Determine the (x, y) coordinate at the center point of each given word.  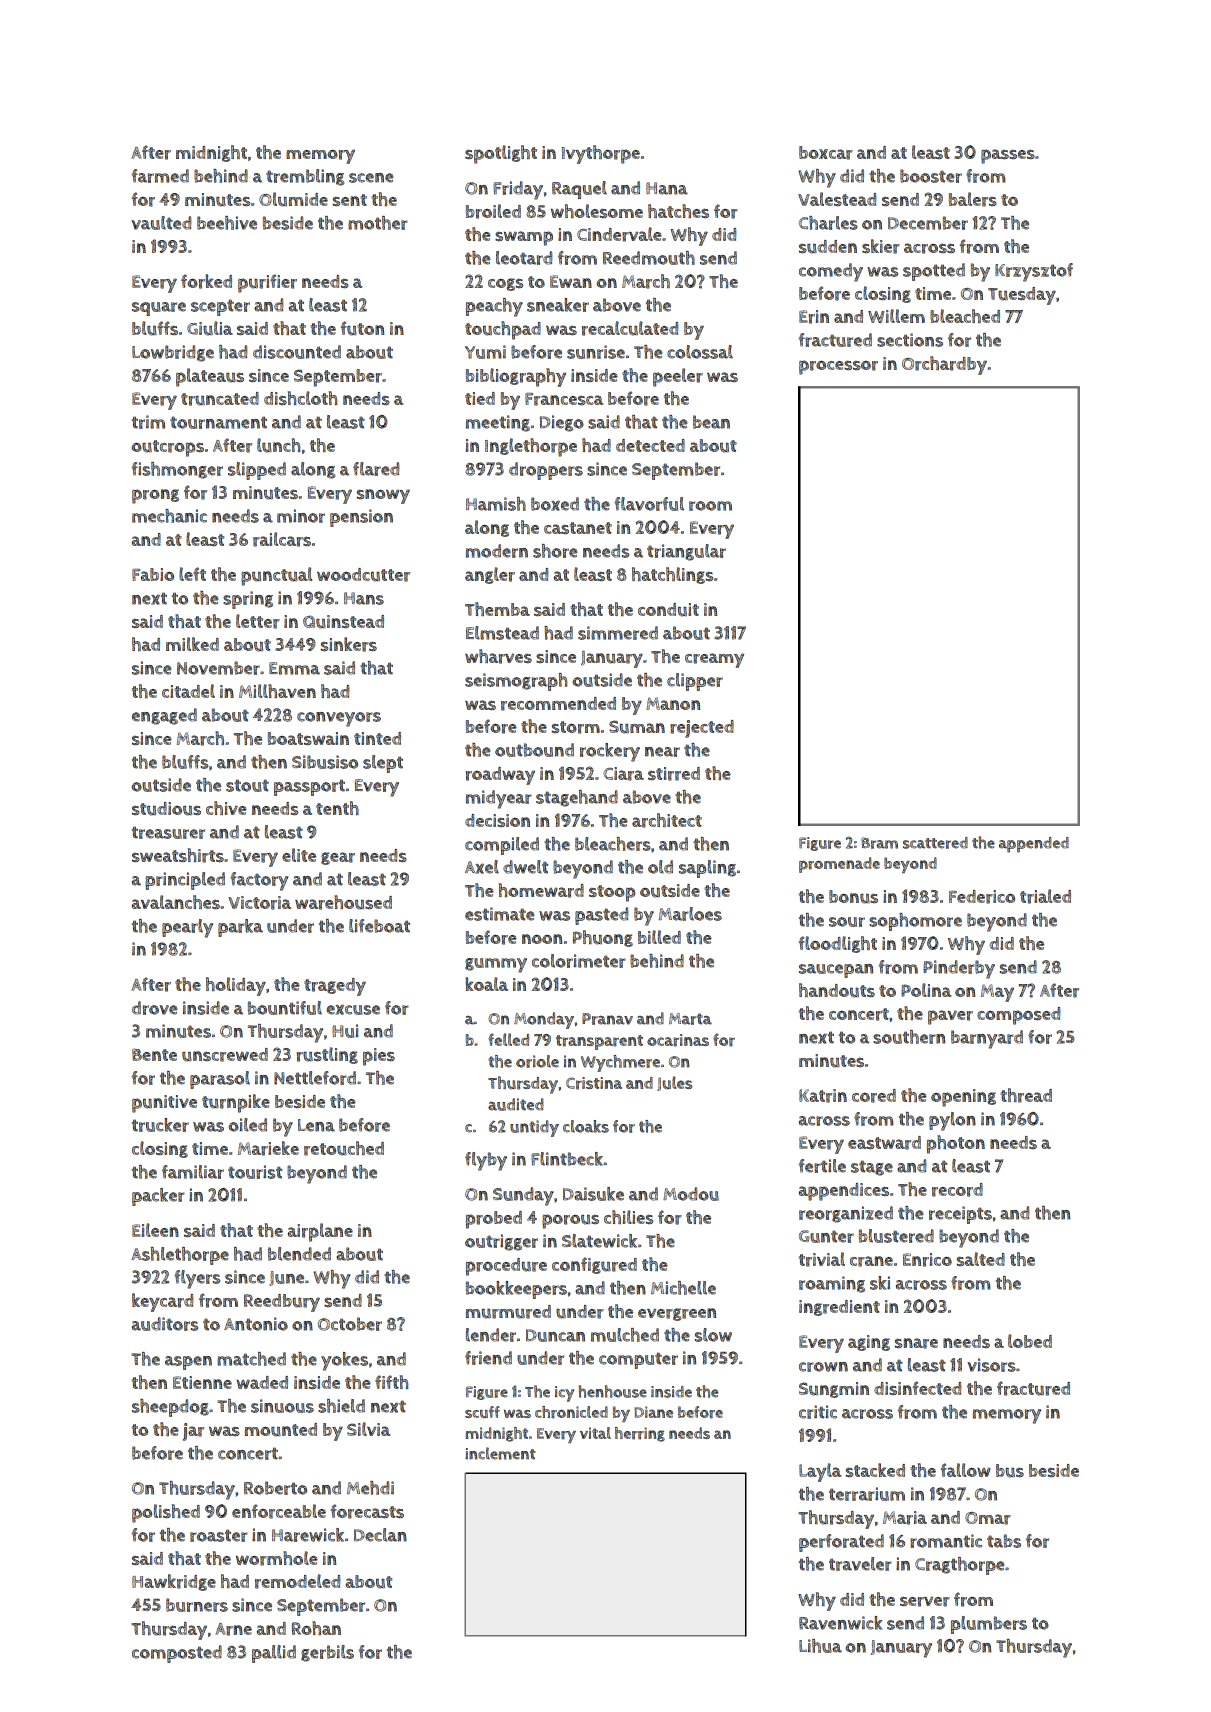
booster (931, 176)
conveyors (339, 719)
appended (1034, 845)
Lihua (820, 1646)
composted (177, 1654)
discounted (297, 352)
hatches (678, 211)
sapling (707, 869)
